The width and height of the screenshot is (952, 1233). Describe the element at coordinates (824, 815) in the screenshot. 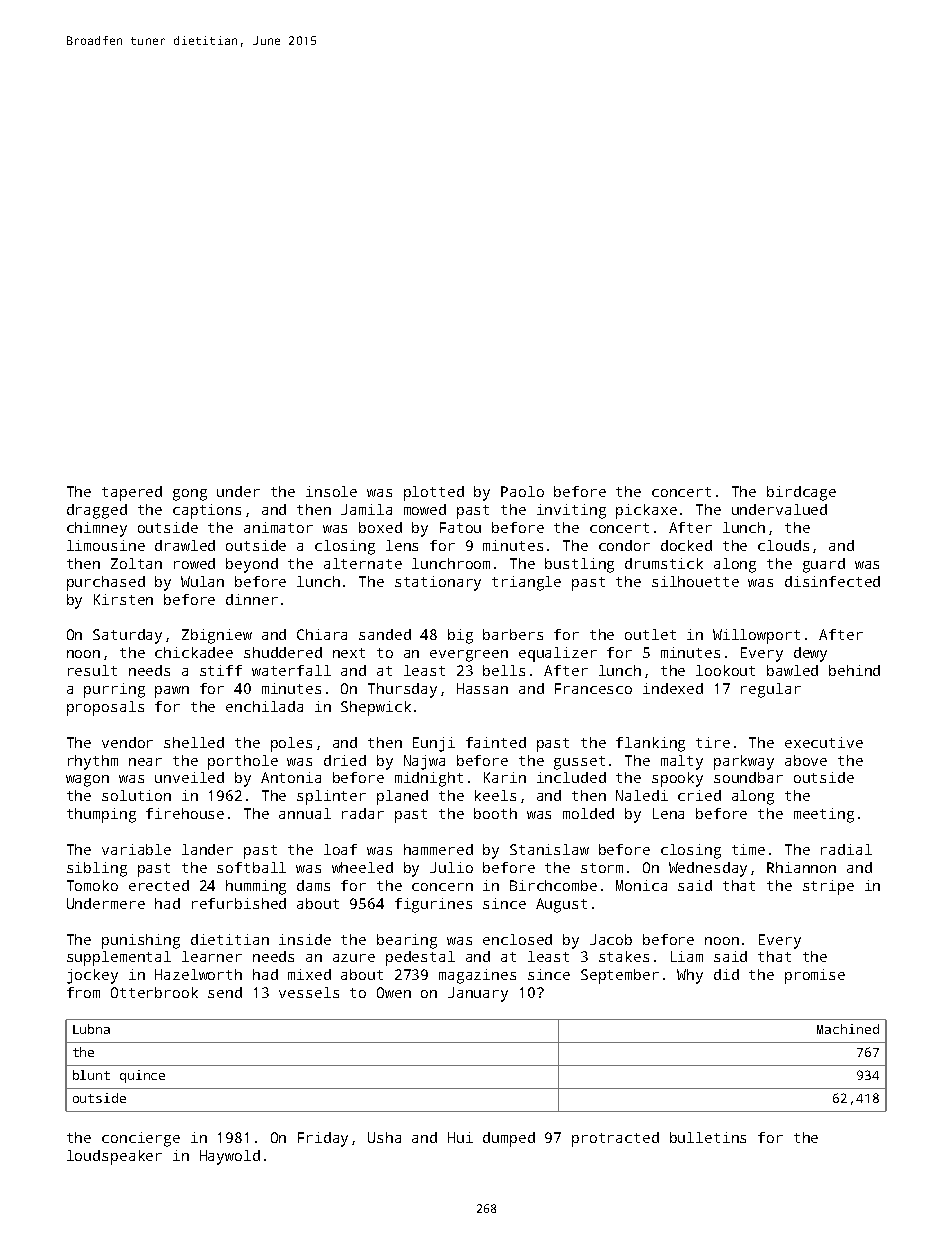

I see `meeting` at that location.
